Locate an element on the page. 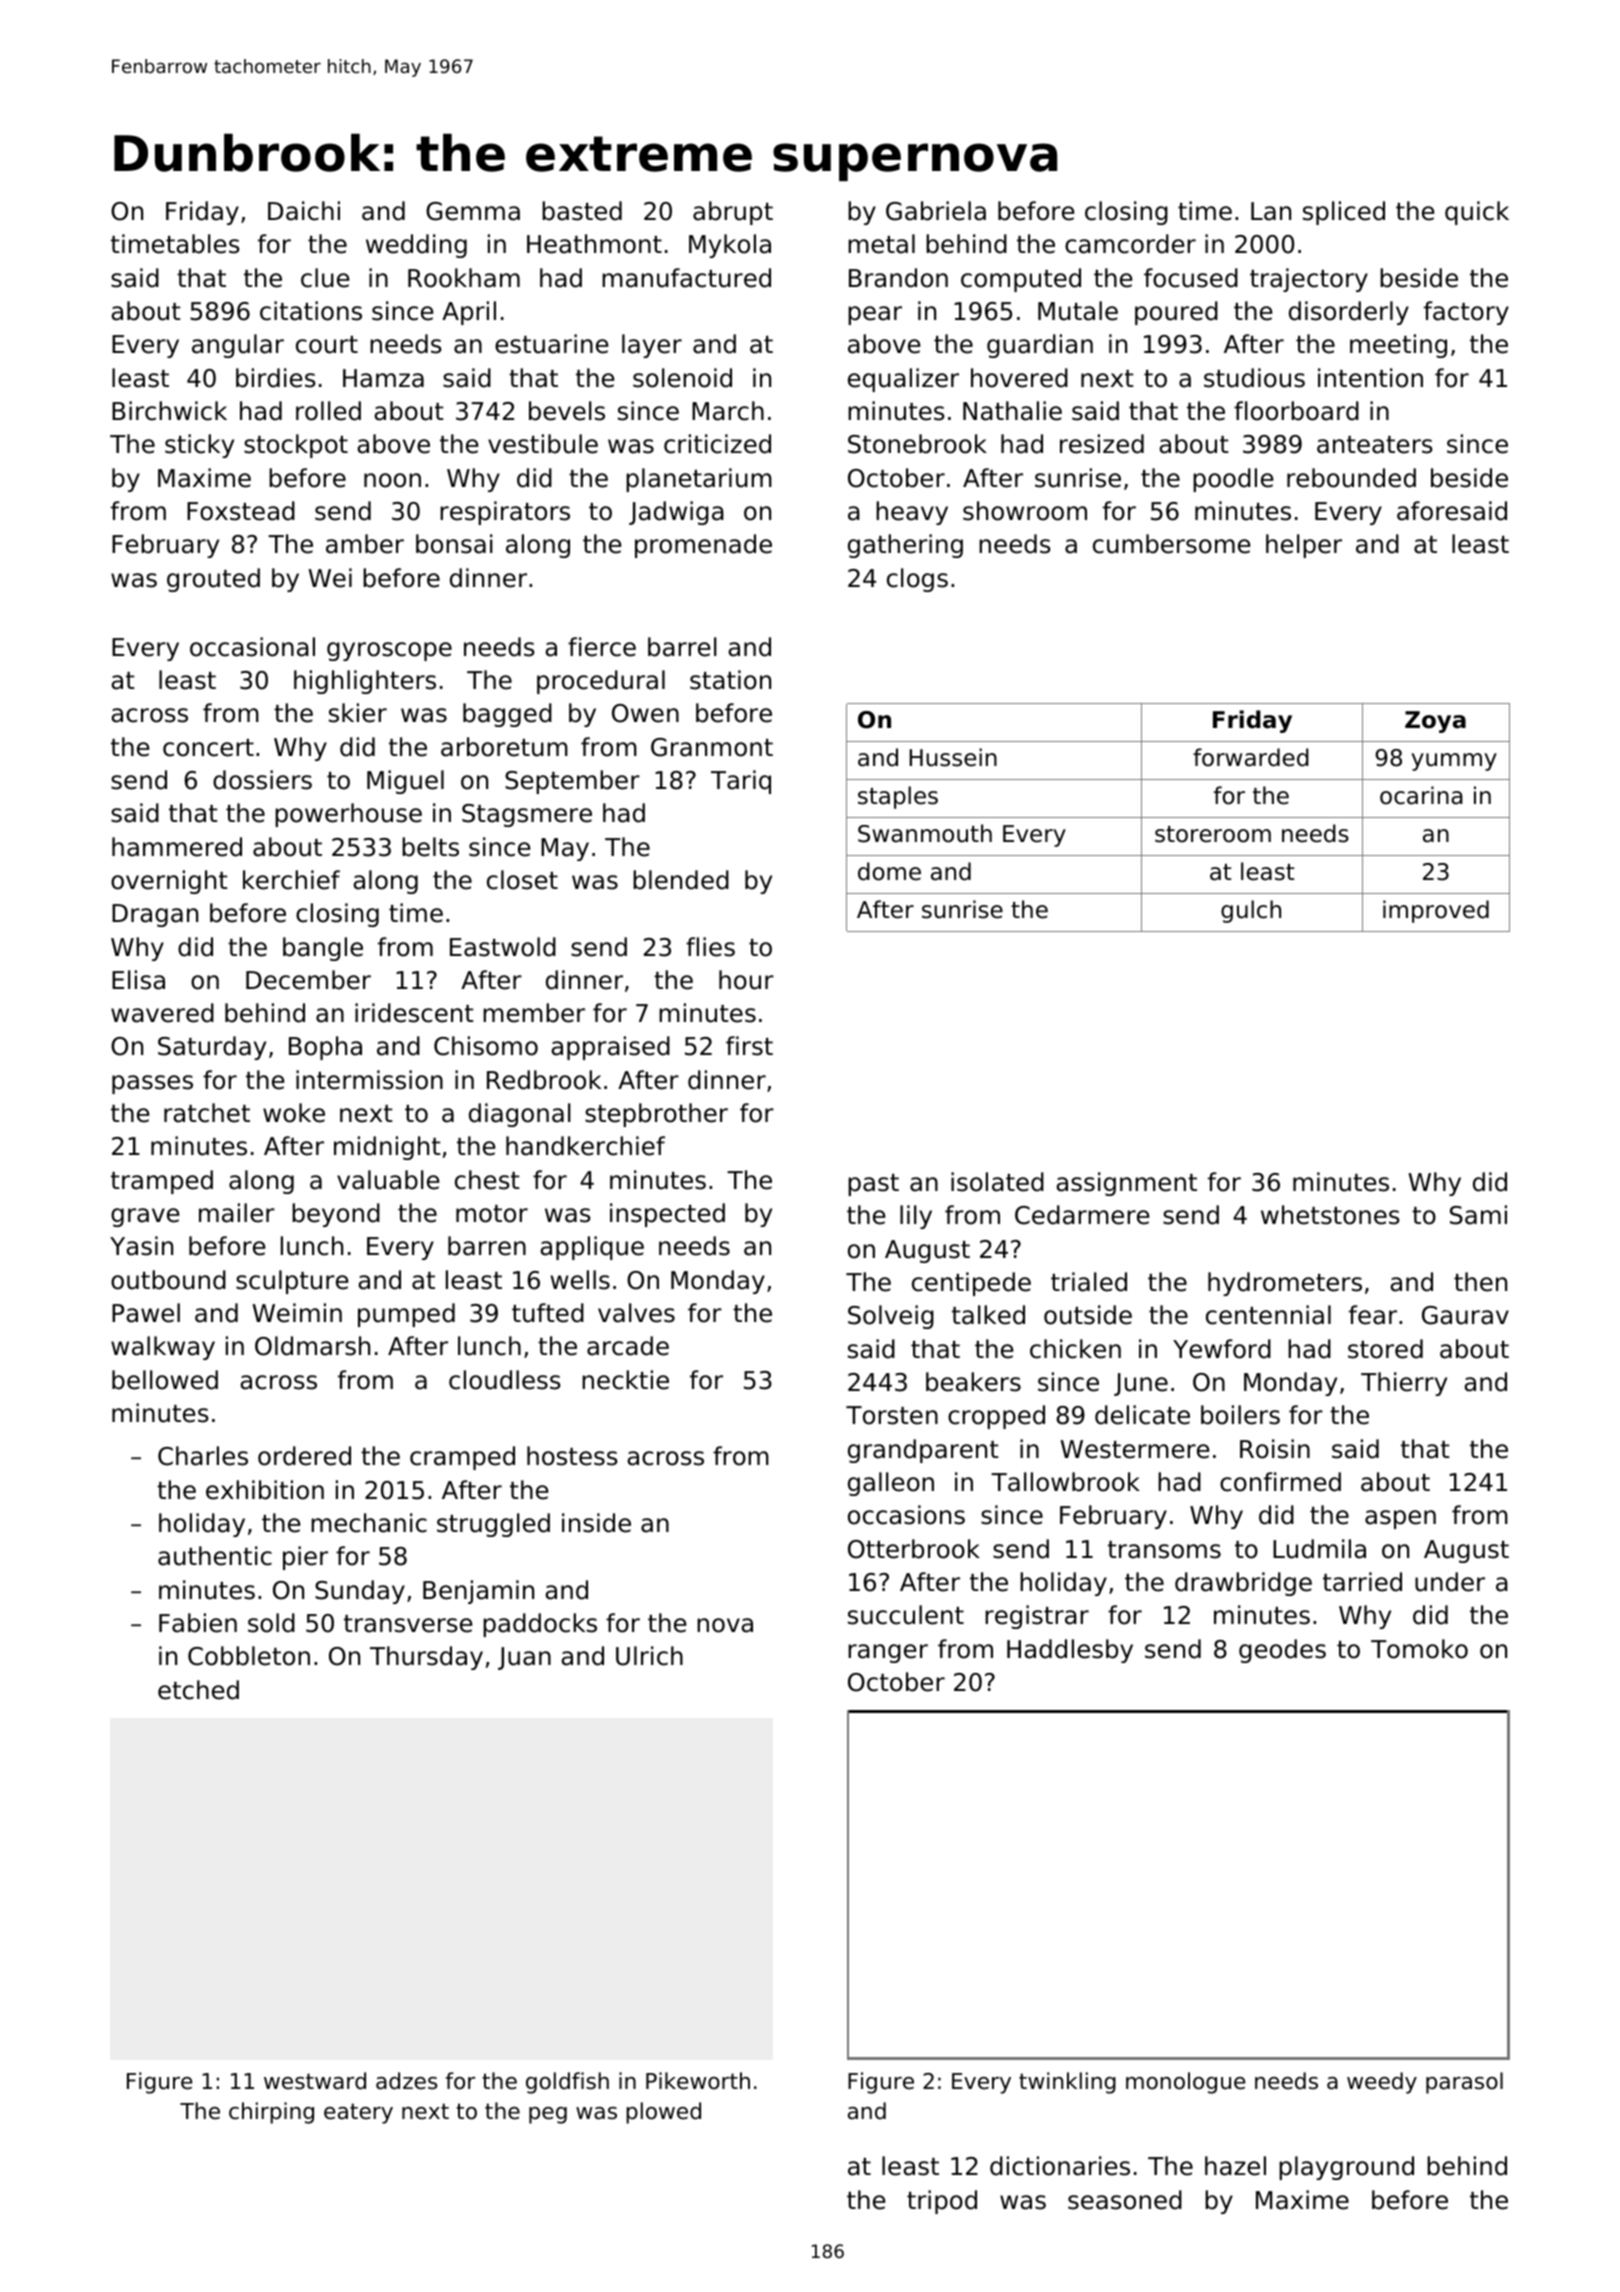  hammered is located at coordinates (177, 847).
